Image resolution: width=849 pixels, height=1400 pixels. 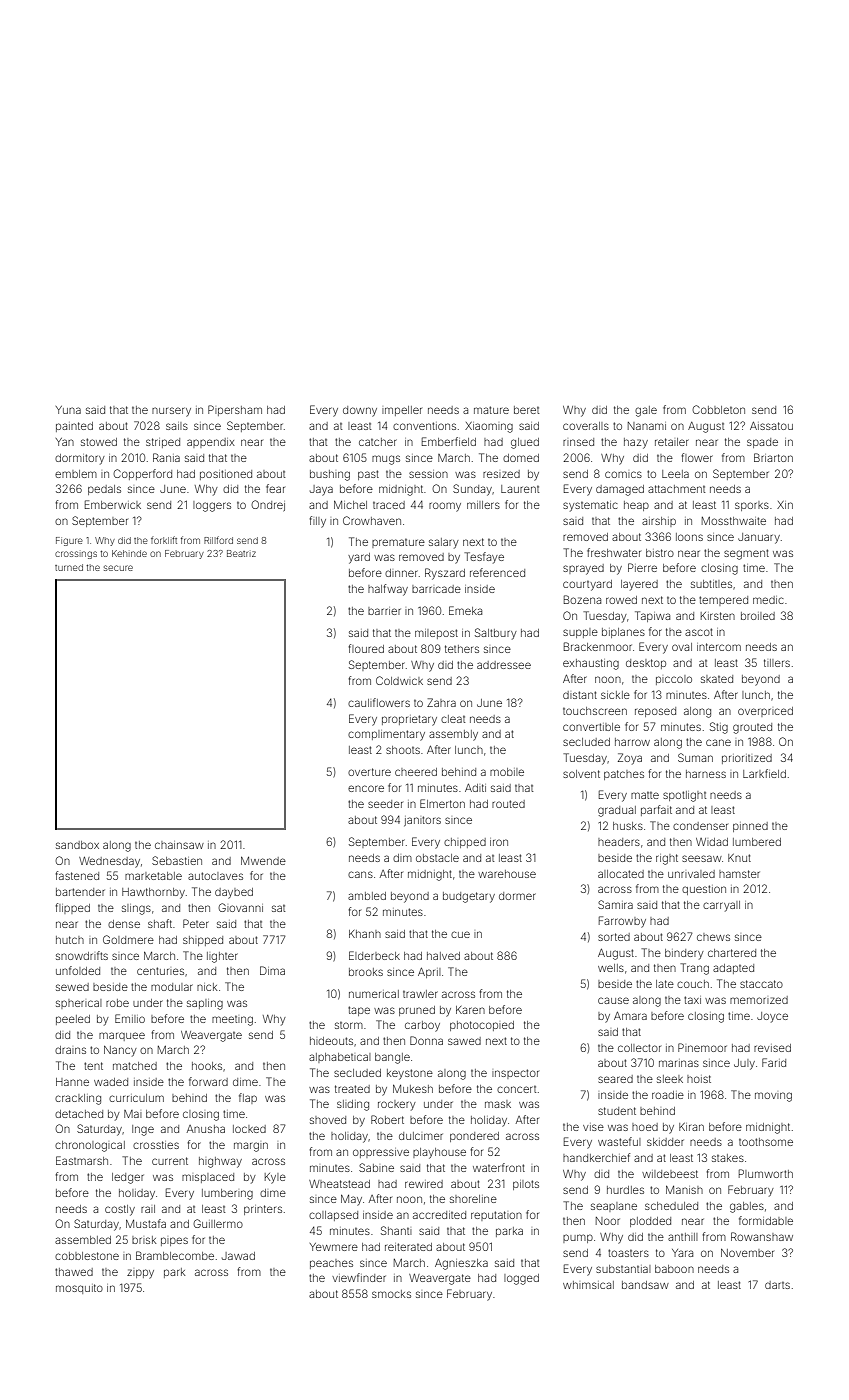 What do you see at coordinates (704, 890) in the page?
I see `question` at bounding box center [704, 890].
